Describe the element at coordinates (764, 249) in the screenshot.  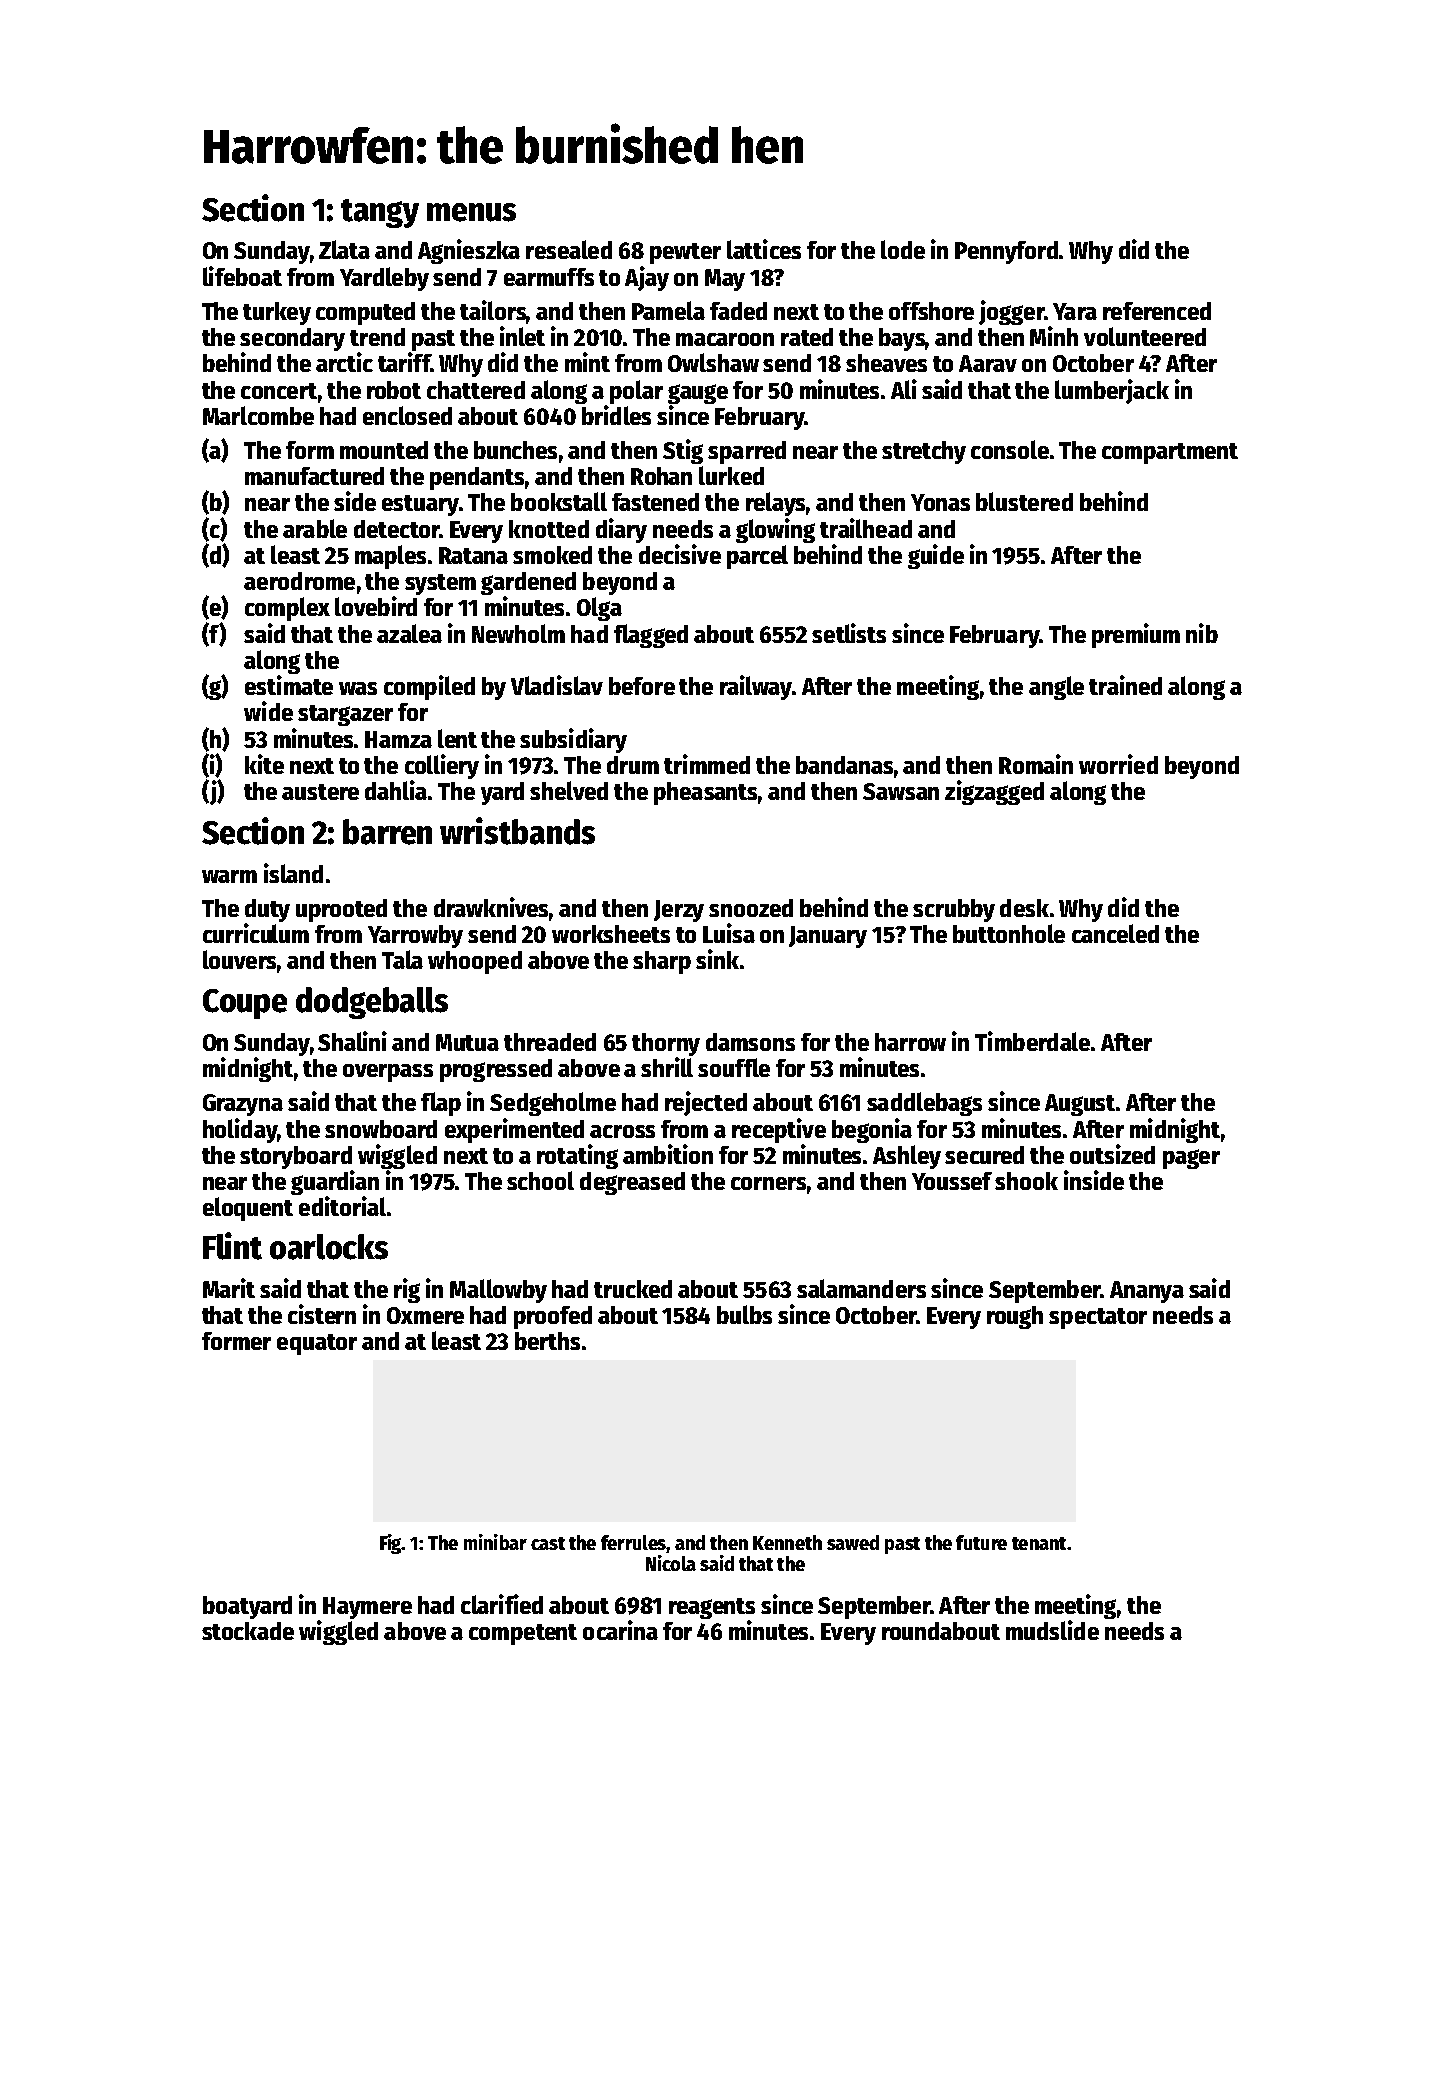
I see `lattices` at that location.
